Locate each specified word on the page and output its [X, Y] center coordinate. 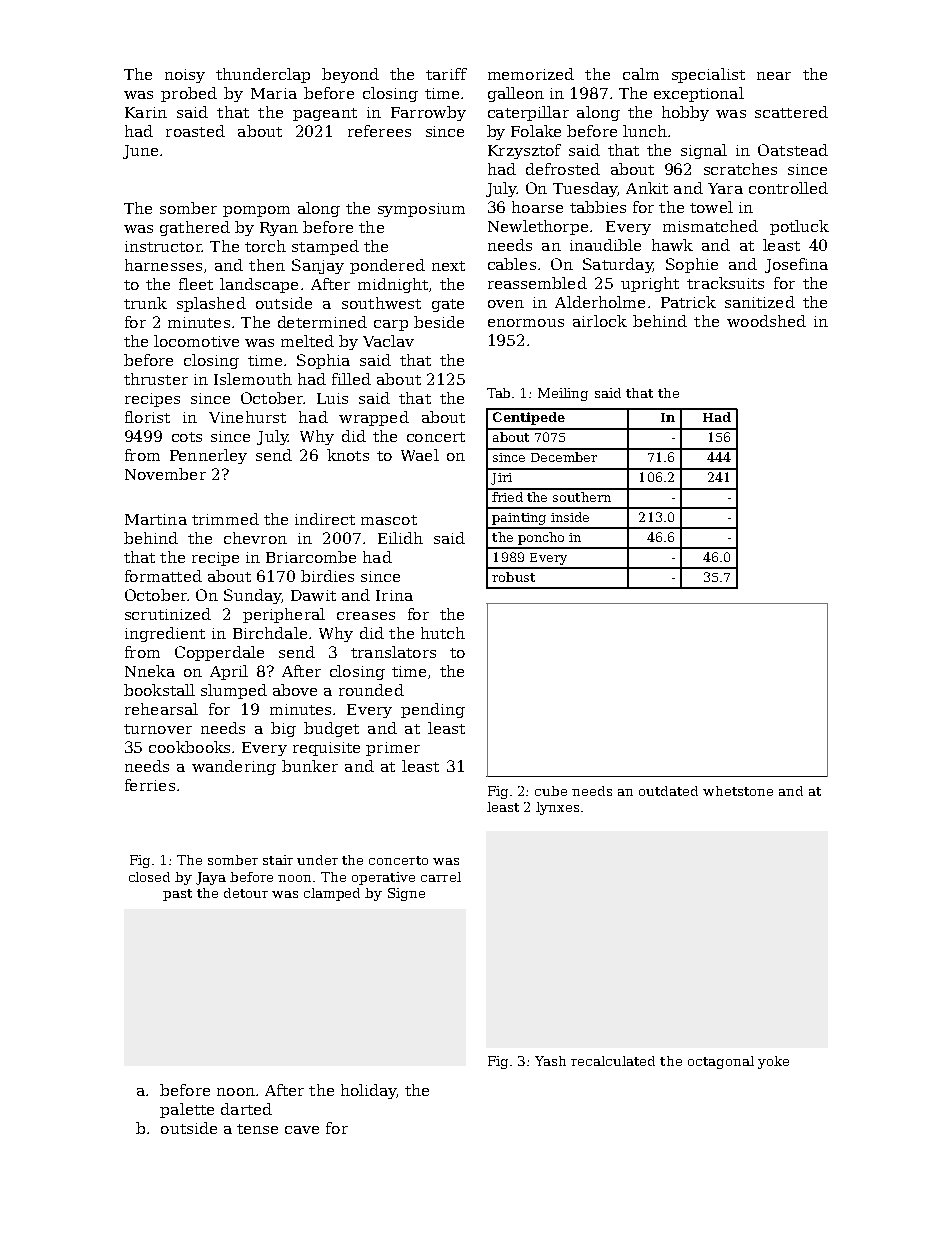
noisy [185, 76]
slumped [234, 691]
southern [582, 497]
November [165, 474]
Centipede [529, 418]
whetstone [738, 791]
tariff [446, 74]
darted [246, 1109]
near [774, 76]
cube [551, 791]
